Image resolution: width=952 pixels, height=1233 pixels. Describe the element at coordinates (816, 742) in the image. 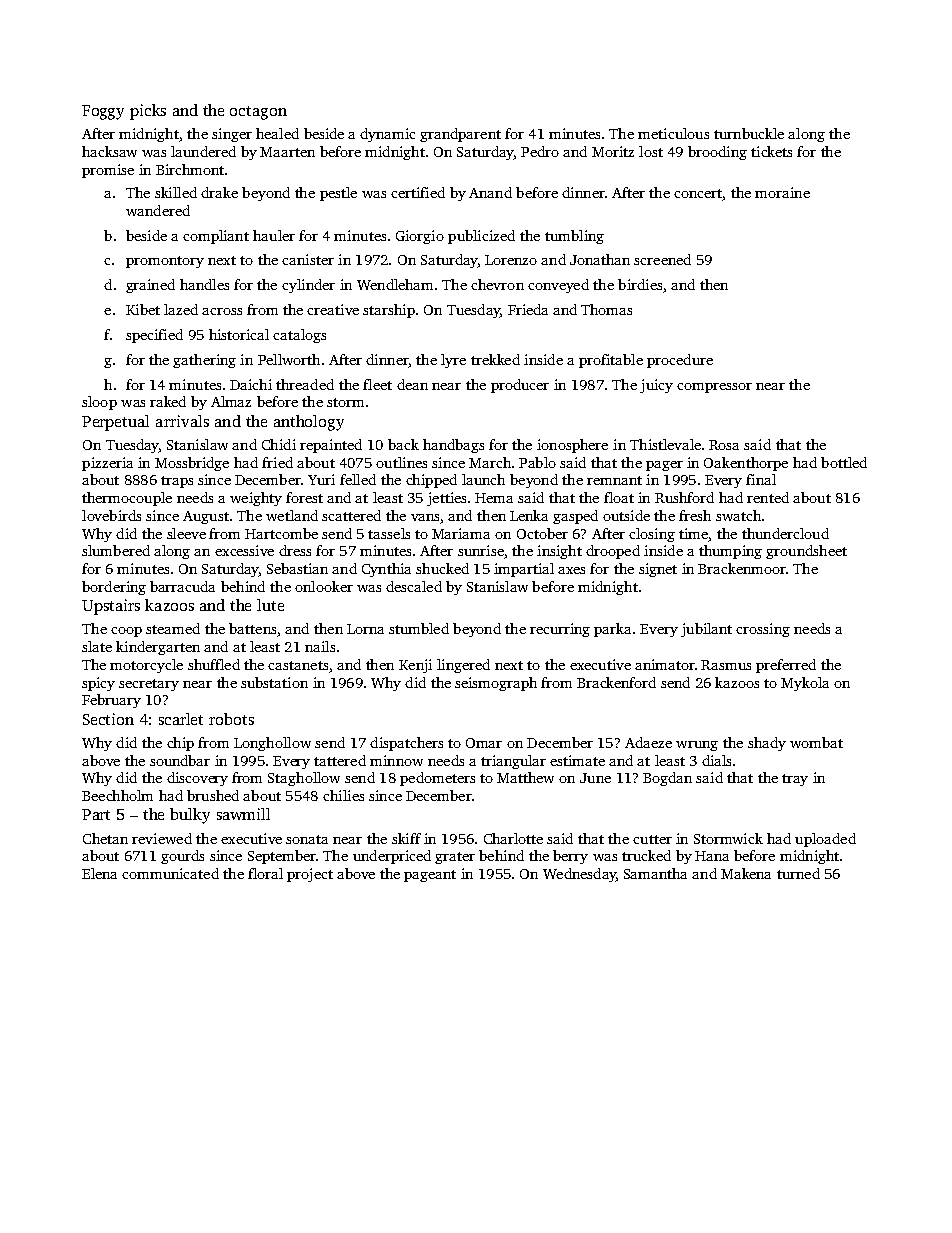

I see `wombat` at that location.
